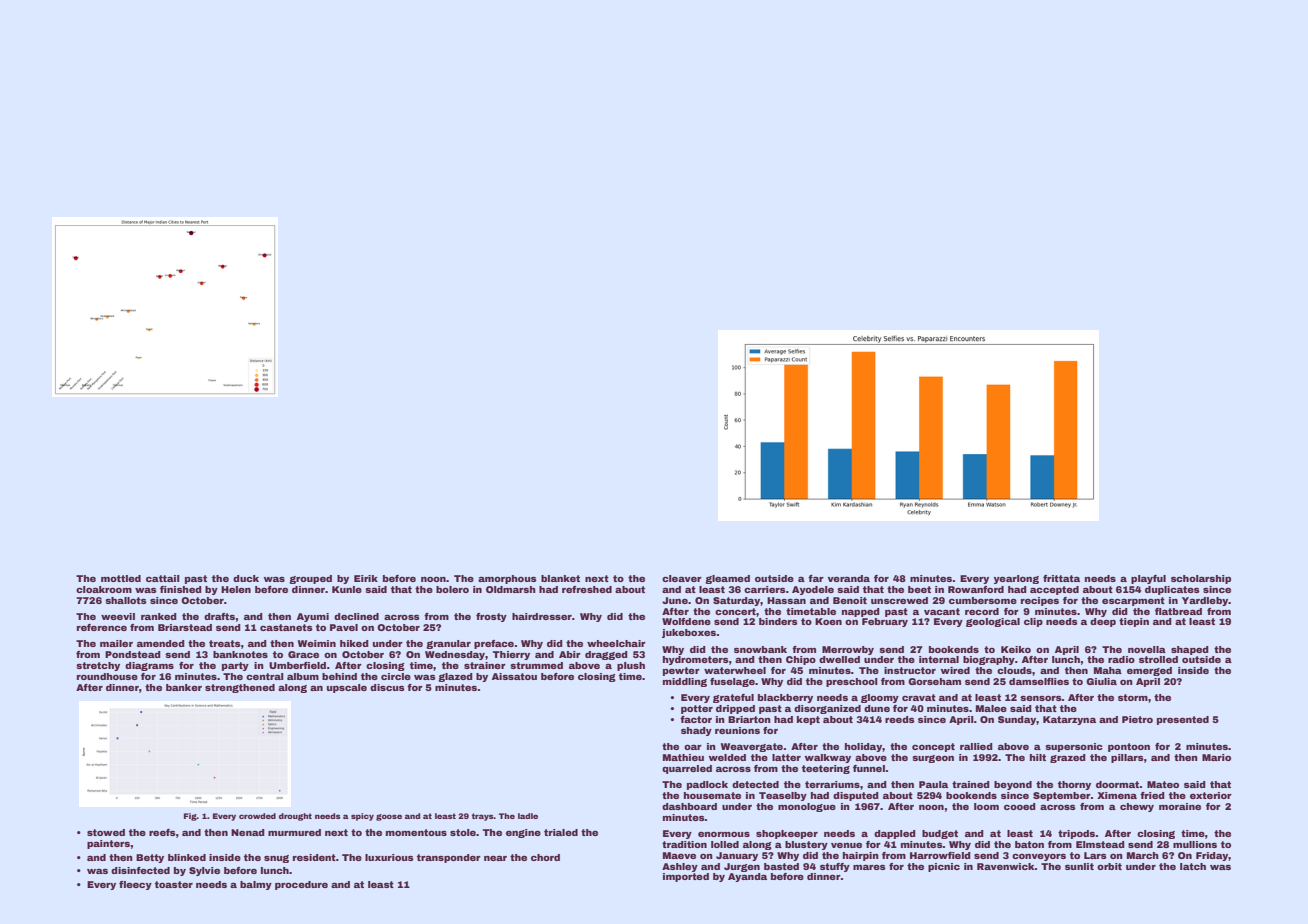 The height and width of the screenshot is (924, 1308). What do you see at coordinates (1061, 578) in the screenshot?
I see `frittata` at bounding box center [1061, 578].
